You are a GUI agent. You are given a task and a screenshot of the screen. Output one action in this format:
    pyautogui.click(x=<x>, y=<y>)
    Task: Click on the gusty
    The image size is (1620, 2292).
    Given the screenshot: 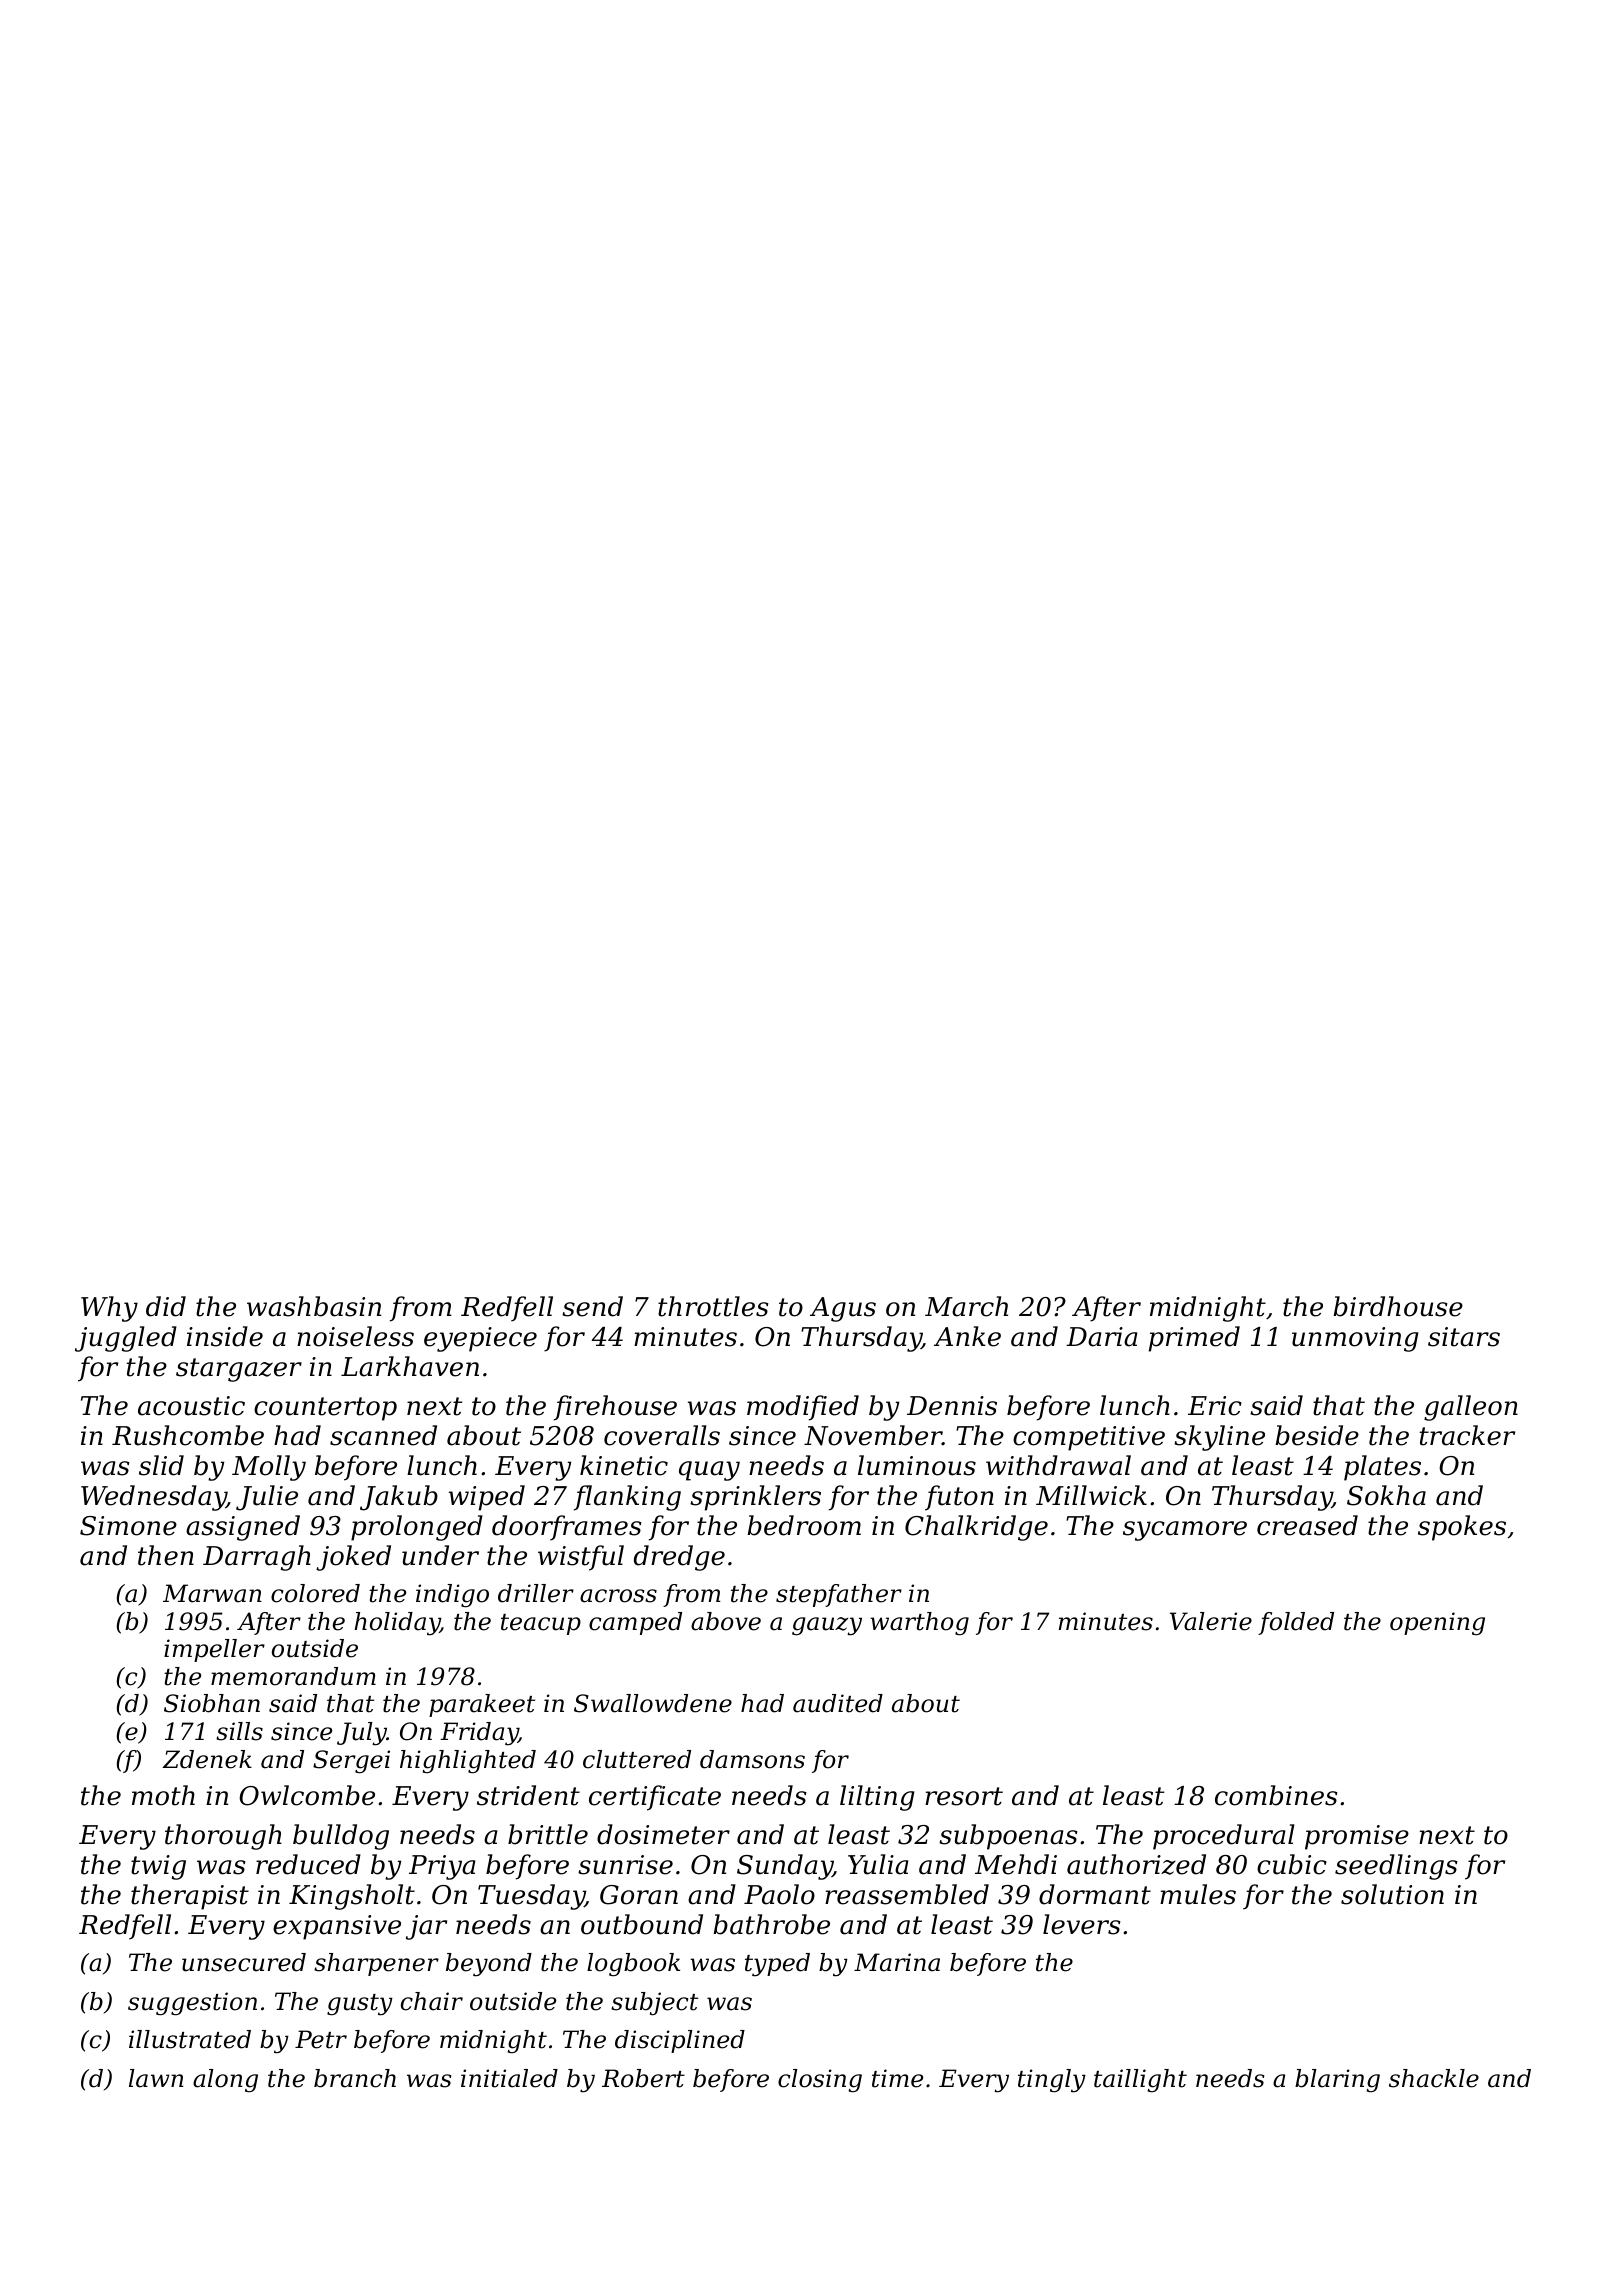 What is the action you would take?
    pyautogui.click(x=360, y=2005)
